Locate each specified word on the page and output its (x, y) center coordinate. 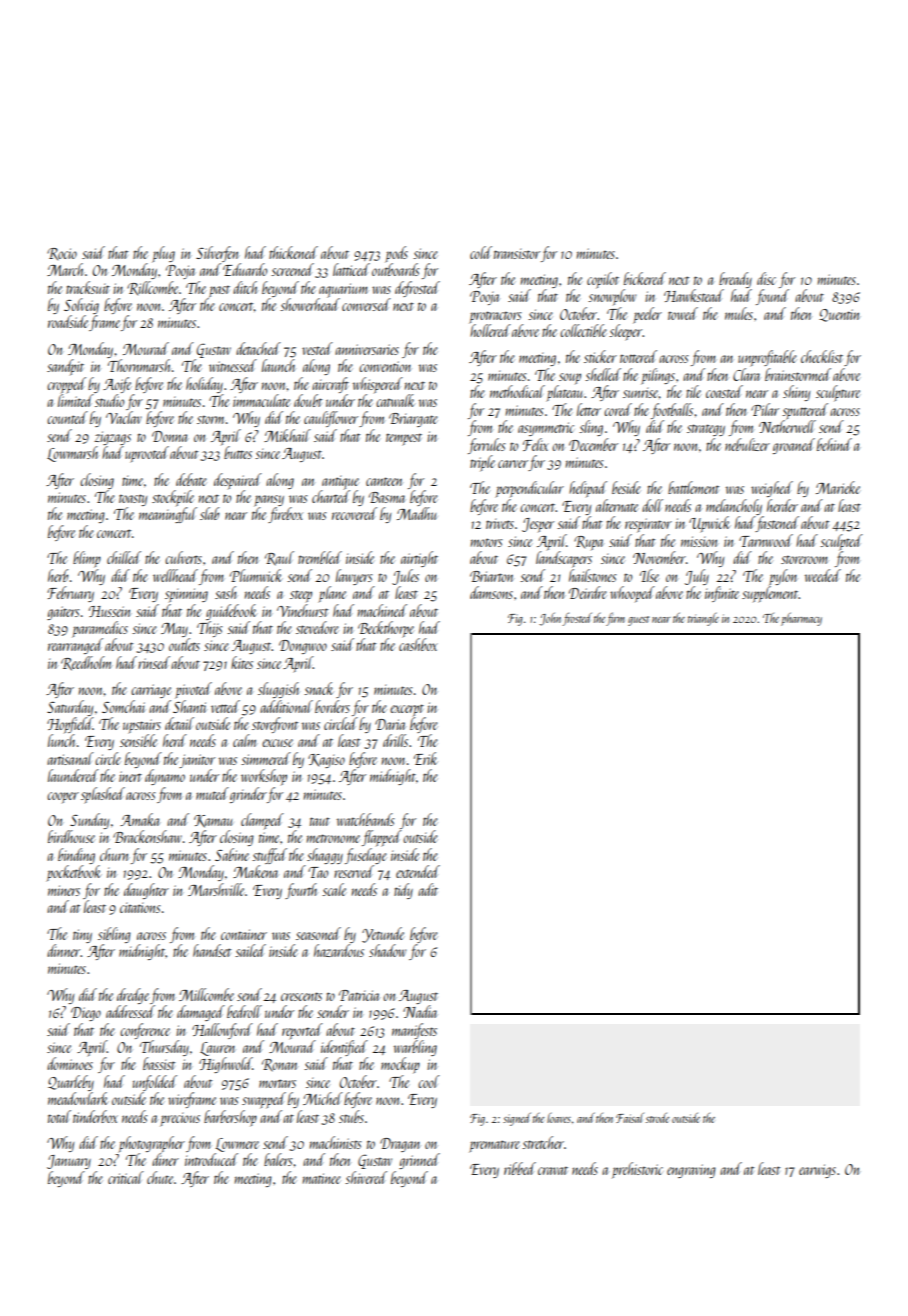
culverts (183, 557)
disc (766, 278)
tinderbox (95, 1116)
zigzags (112, 438)
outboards (396, 269)
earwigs (817, 1171)
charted (331, 496)
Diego (86, 1014)
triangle (703, 619)
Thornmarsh (139, 365)
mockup (400, 1065)
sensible (138, 740)
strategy (706, 430)
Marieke (838, 487)
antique (340, 483)
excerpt (407, 710)
